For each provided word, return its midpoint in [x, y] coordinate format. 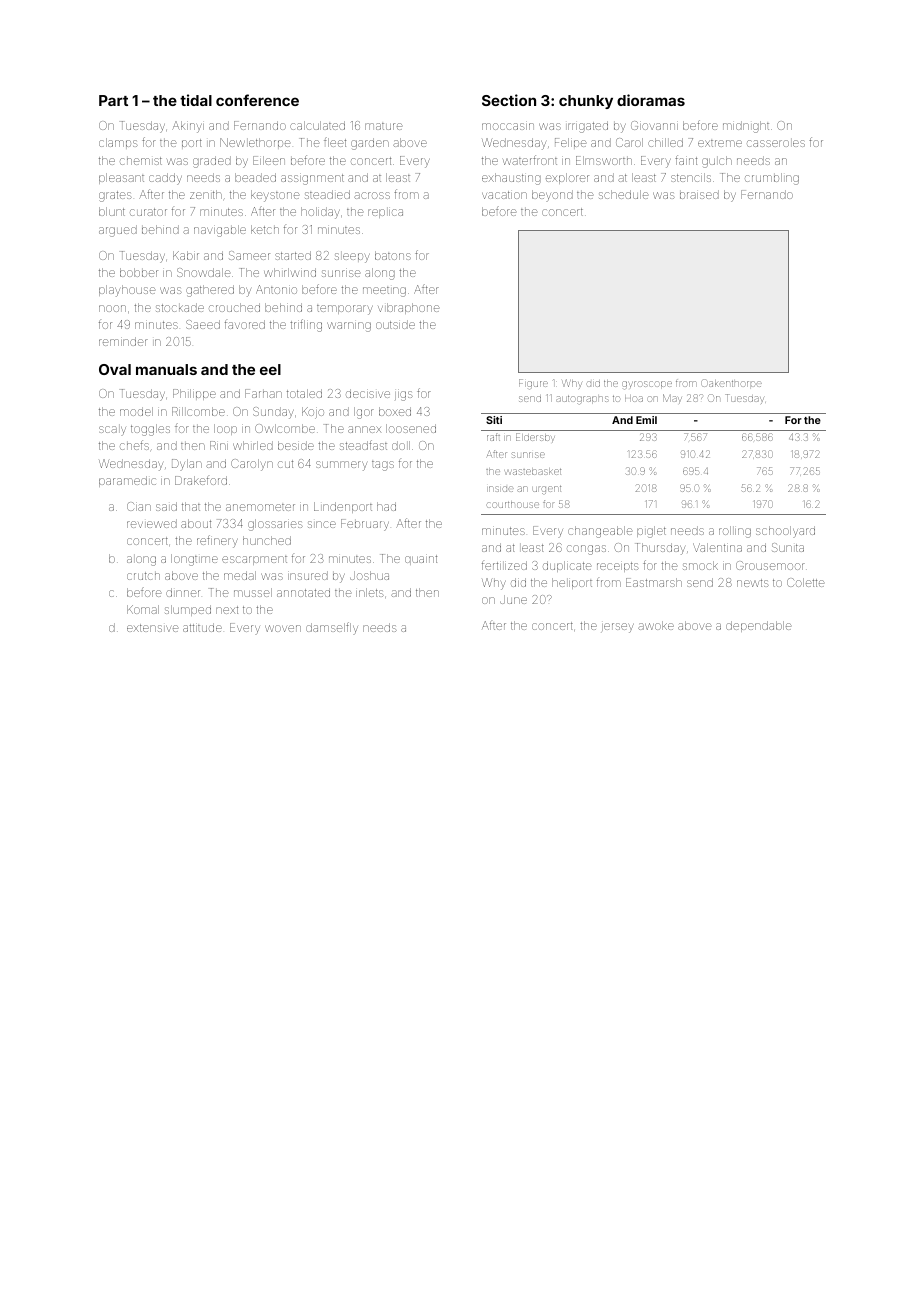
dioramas [651, 100]
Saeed [203, 324]
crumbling [772, 179]
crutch [143, 576]
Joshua [369, 575]
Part [113, 100]
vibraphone [408, 308]
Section [509, 100]
